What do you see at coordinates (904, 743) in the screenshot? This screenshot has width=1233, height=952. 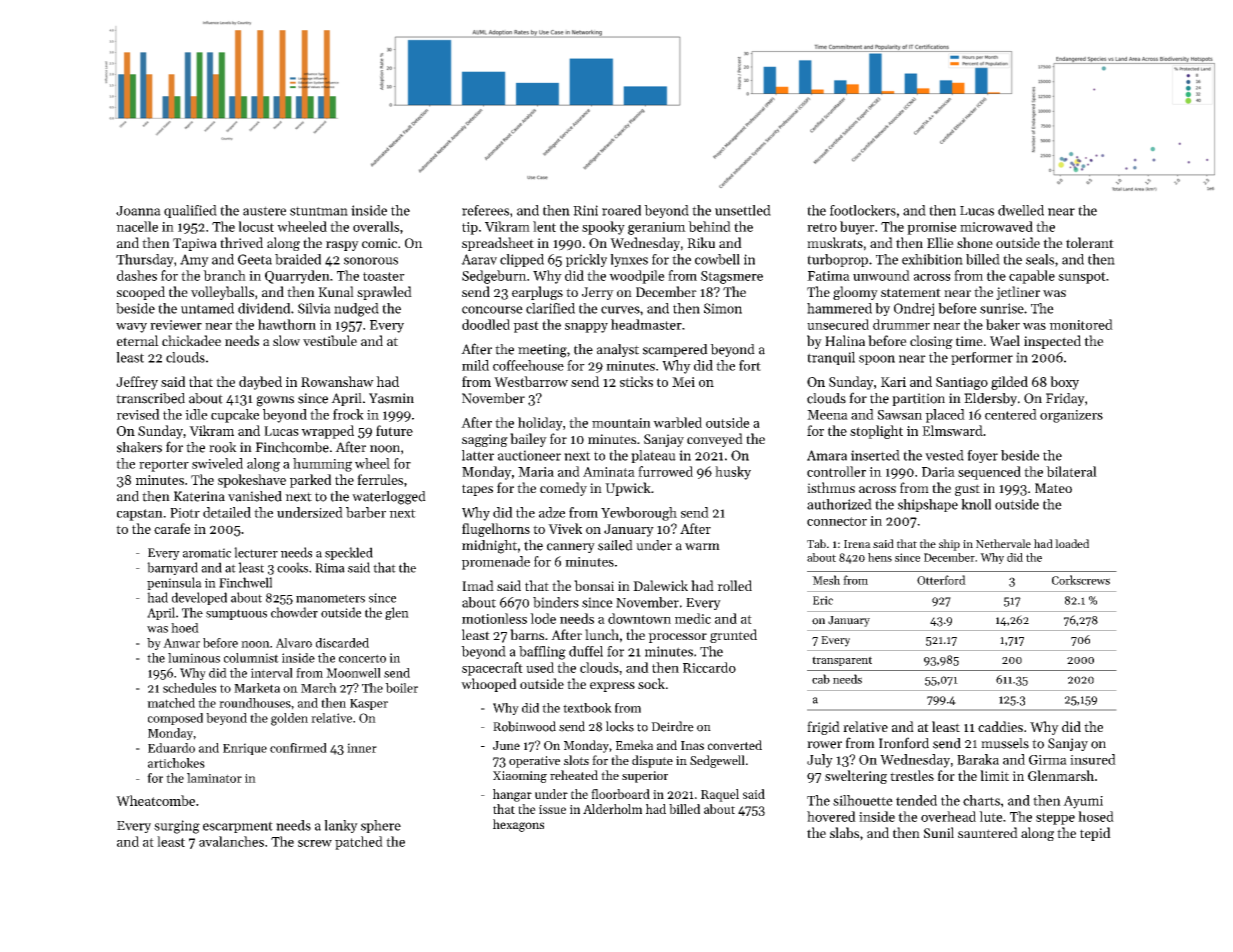 I see `Ironford` at bounding box center [904, 743].
